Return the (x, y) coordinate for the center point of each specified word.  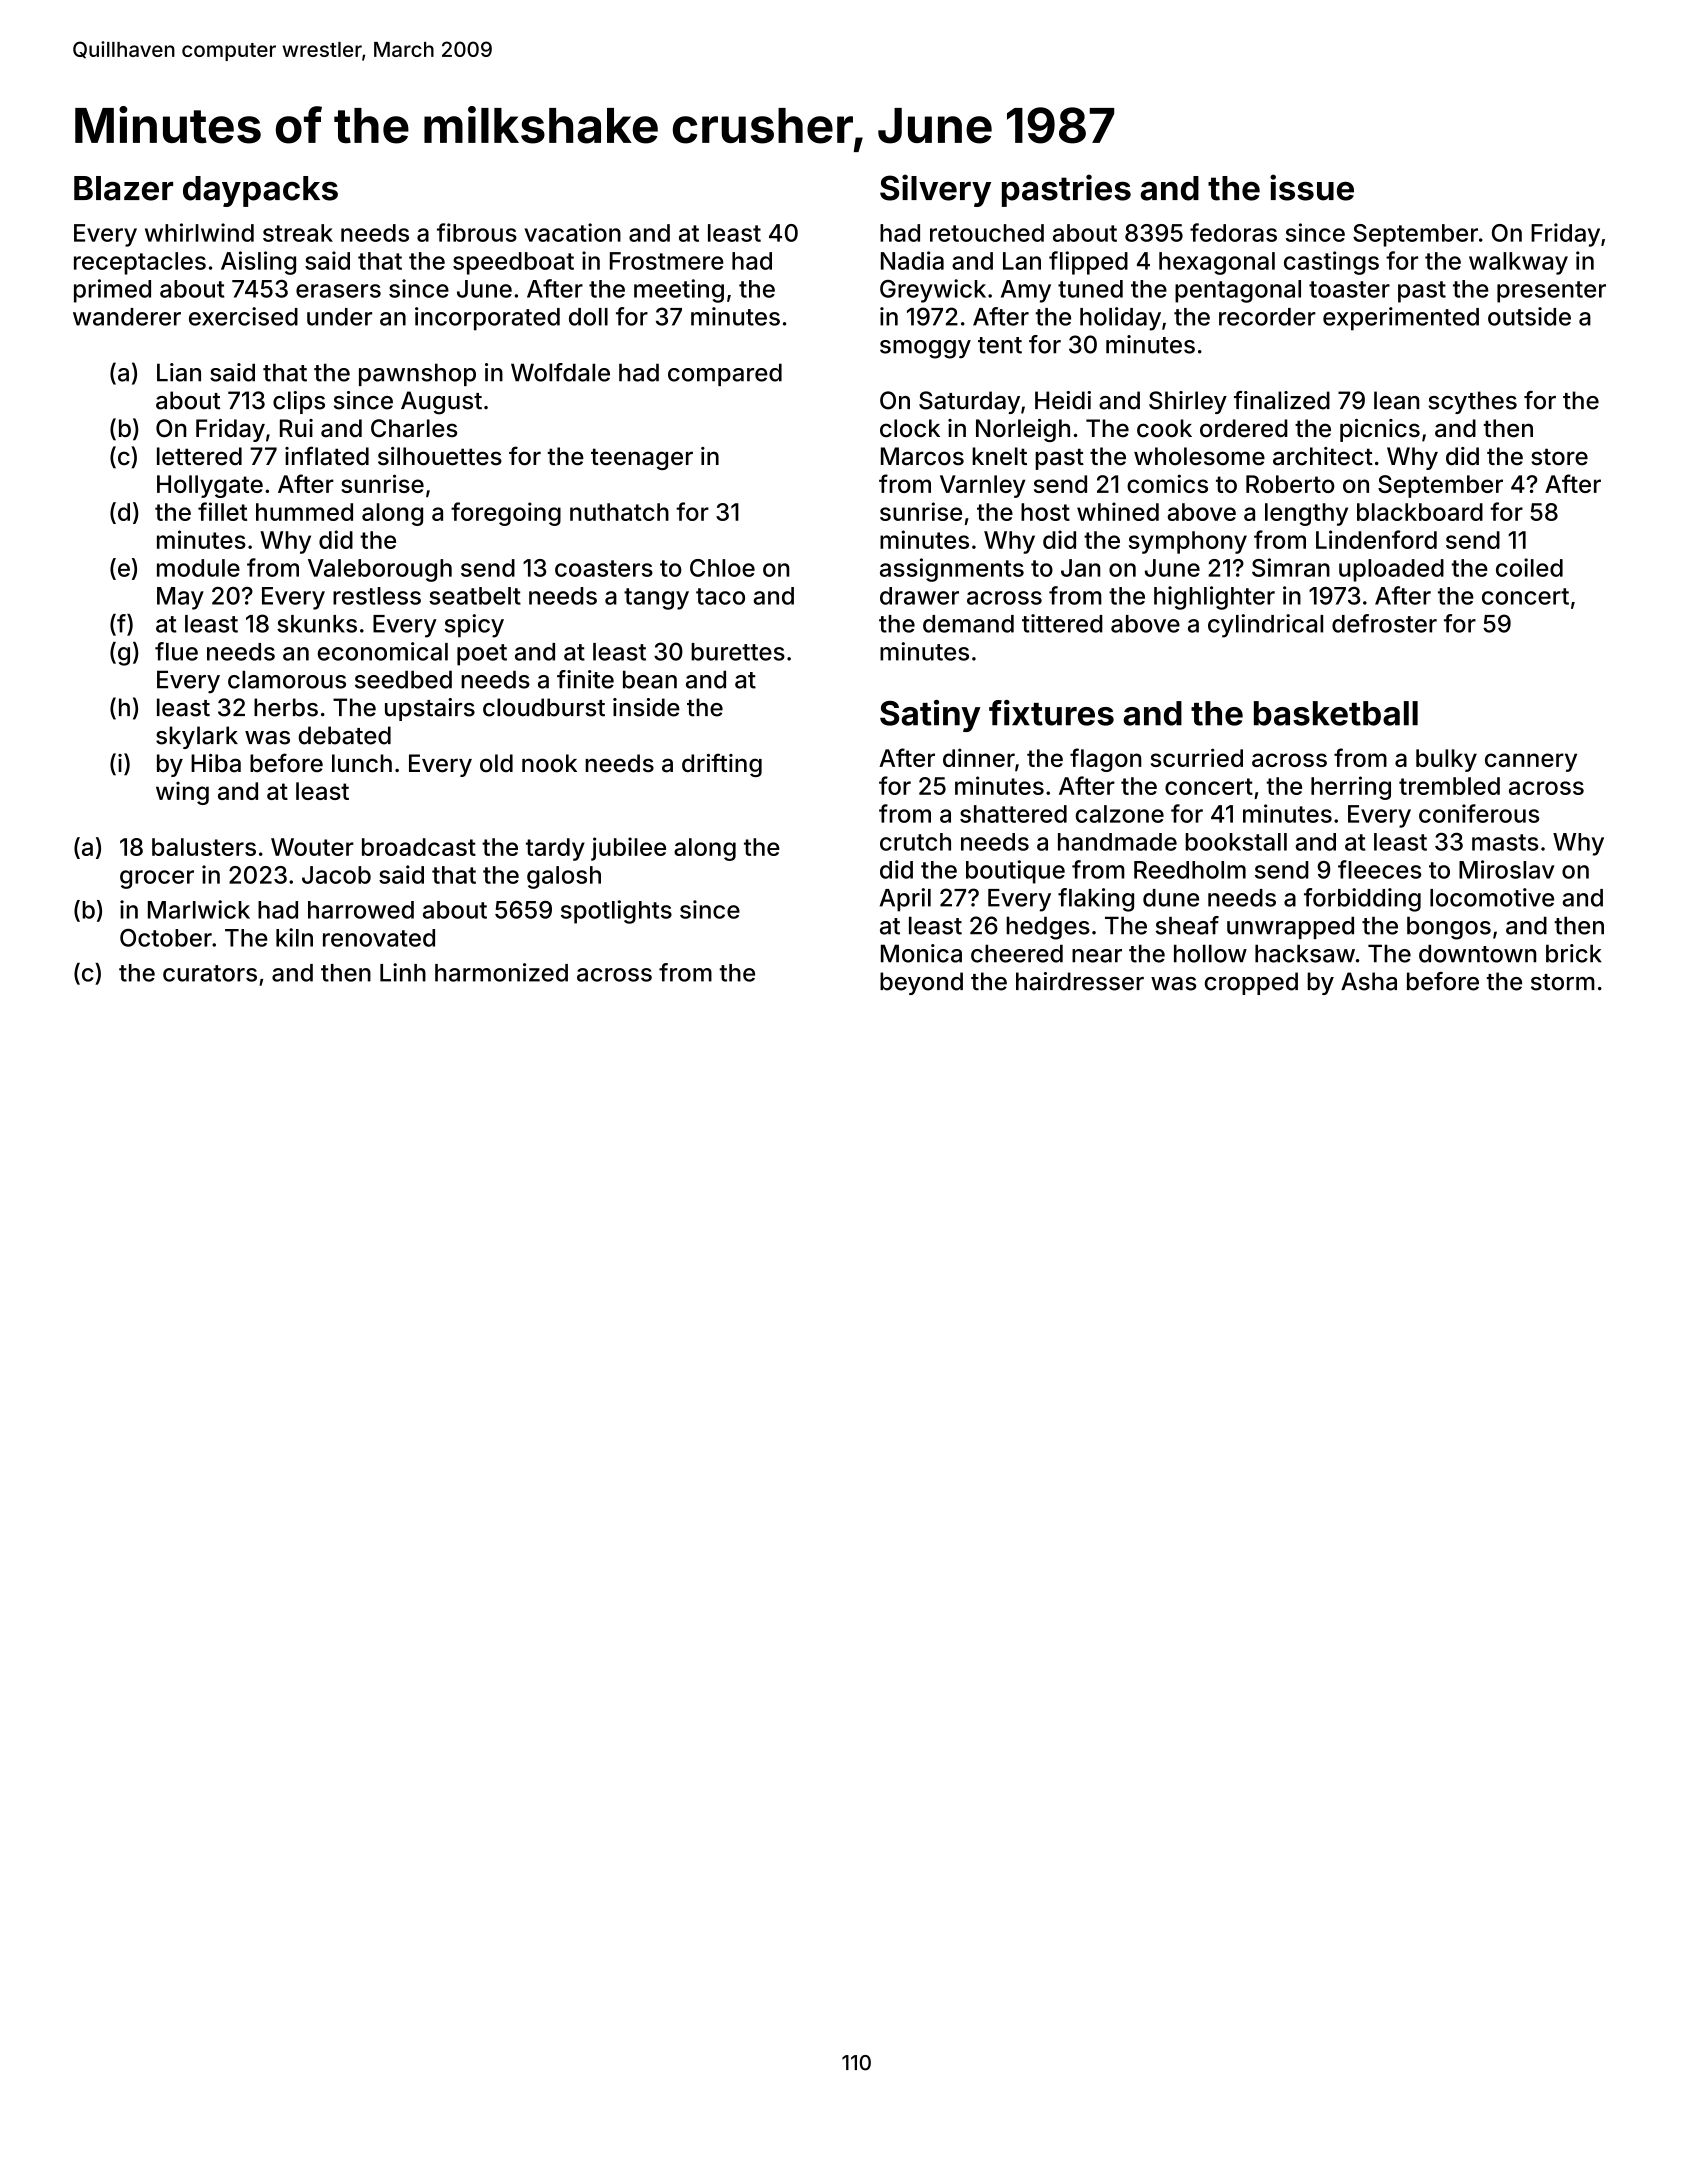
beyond (921, 983)
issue (1312, 187)
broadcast (419, 847)
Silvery (935, 190)
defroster (1384, 623)
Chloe (722, 568)
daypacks (260, 191)
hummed (304, 512)
